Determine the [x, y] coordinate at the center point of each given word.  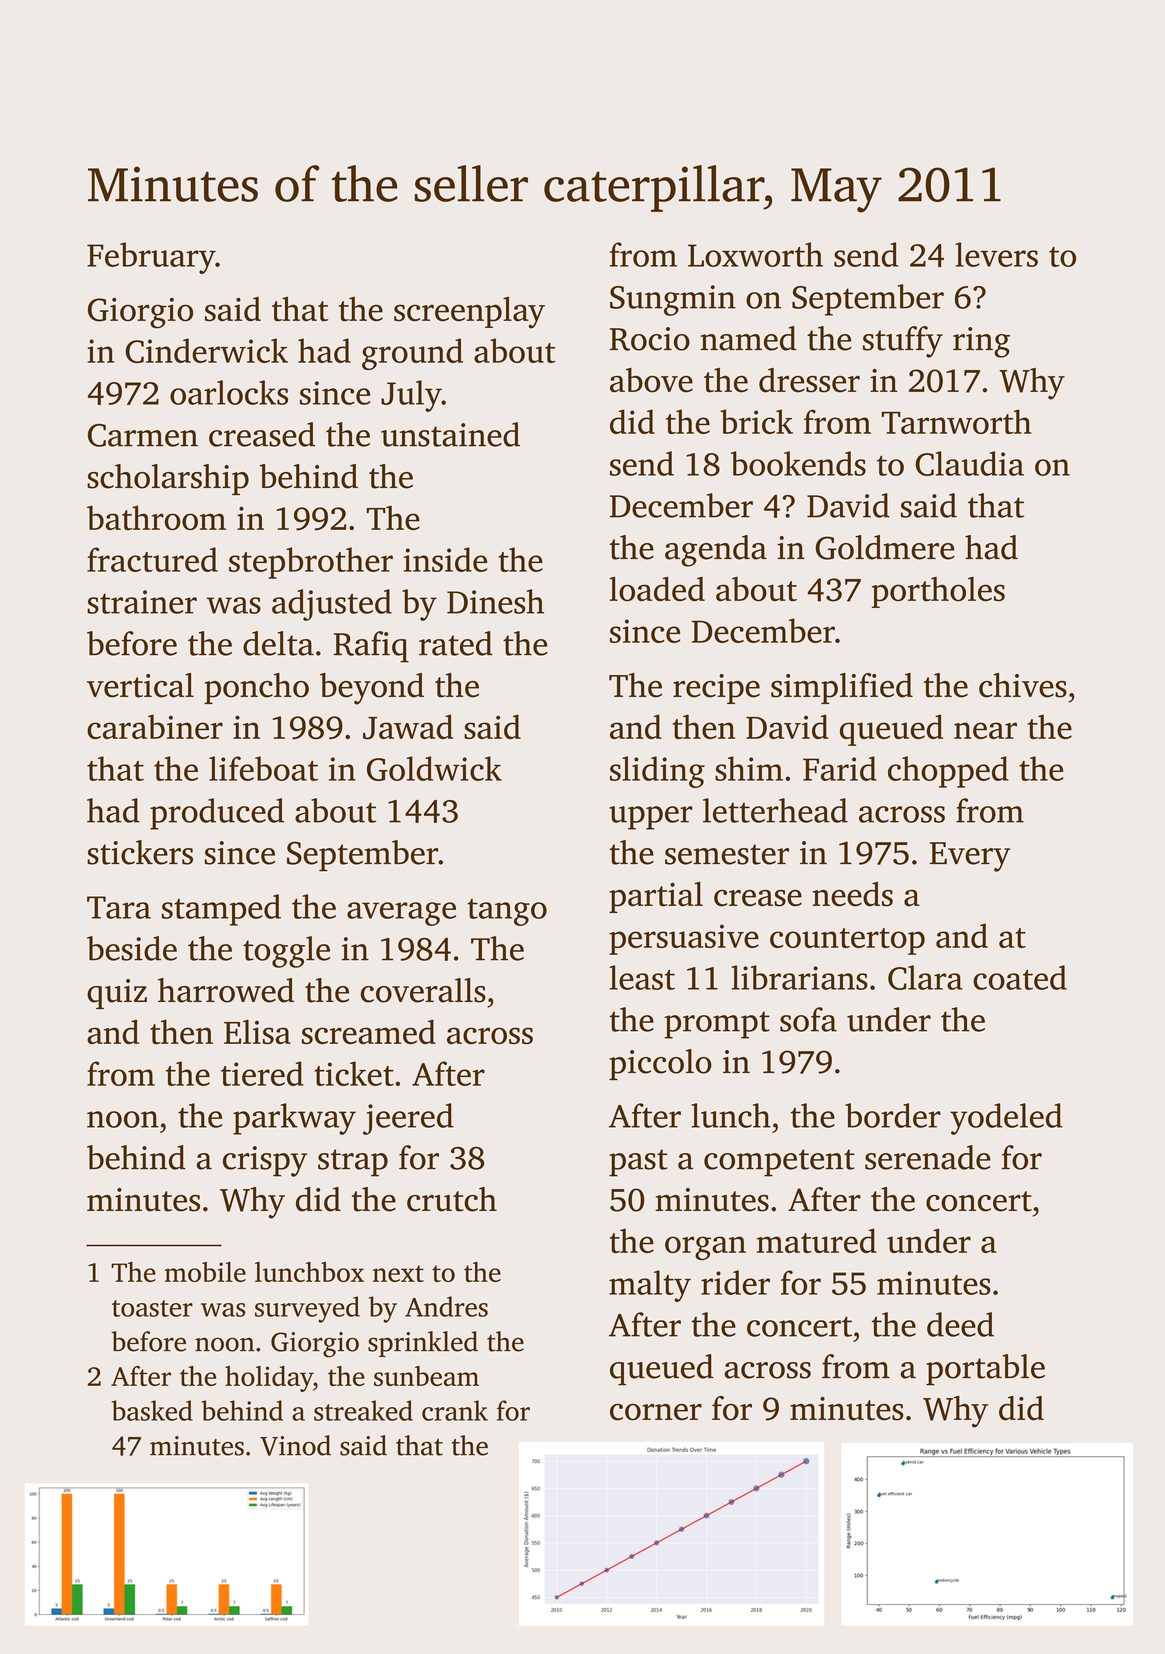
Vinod [295, 1445]
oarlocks [229, 392]
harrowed [226, 990]
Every [970, 857]
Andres [446, 1306]
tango [507, 912]
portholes [938, 592]
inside [445, 559]
